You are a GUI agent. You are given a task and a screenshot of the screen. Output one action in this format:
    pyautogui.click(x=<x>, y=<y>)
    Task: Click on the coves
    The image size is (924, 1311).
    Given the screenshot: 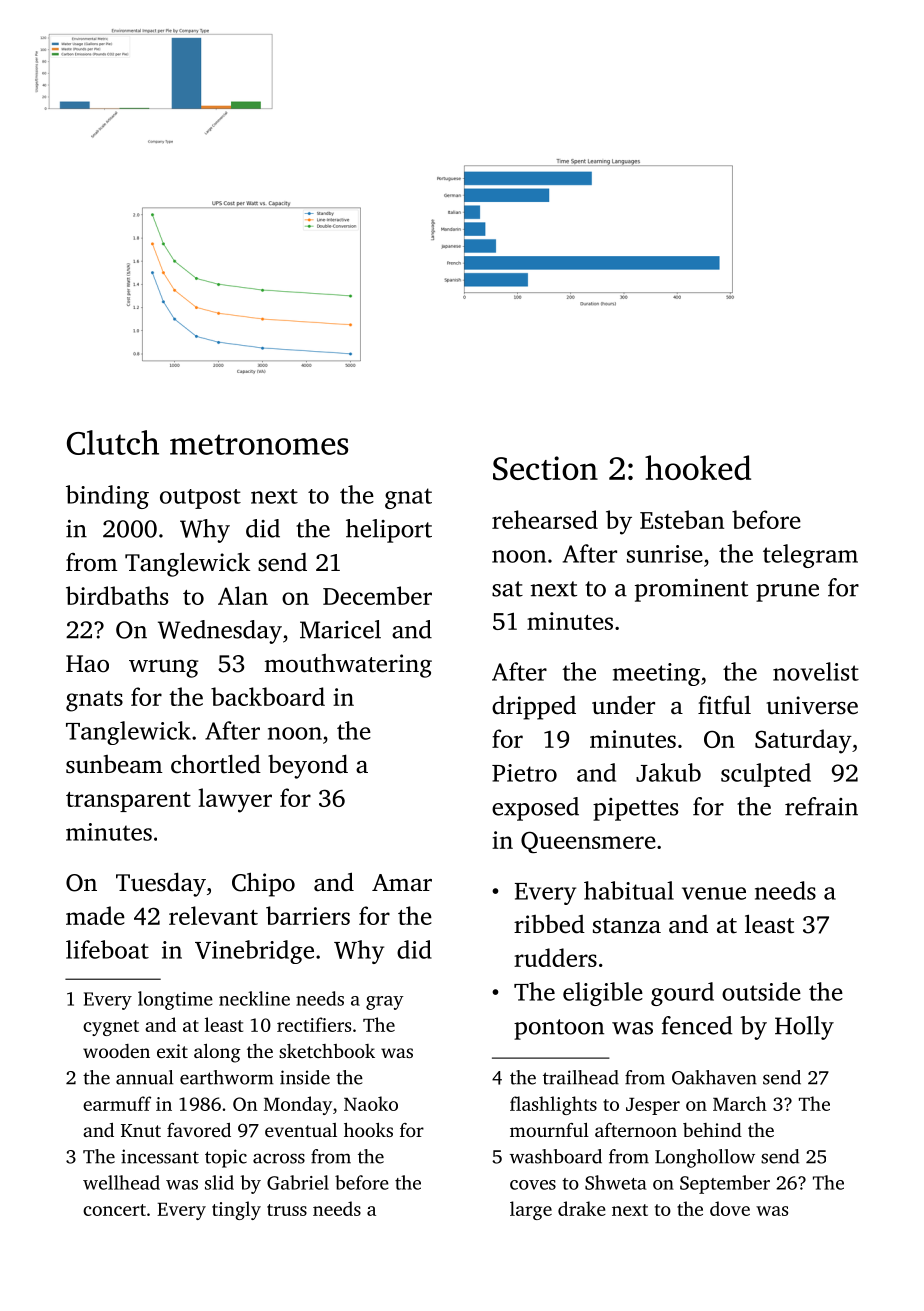 What is the action you would take?
    pyautogui.click(x=533, y=1185)
